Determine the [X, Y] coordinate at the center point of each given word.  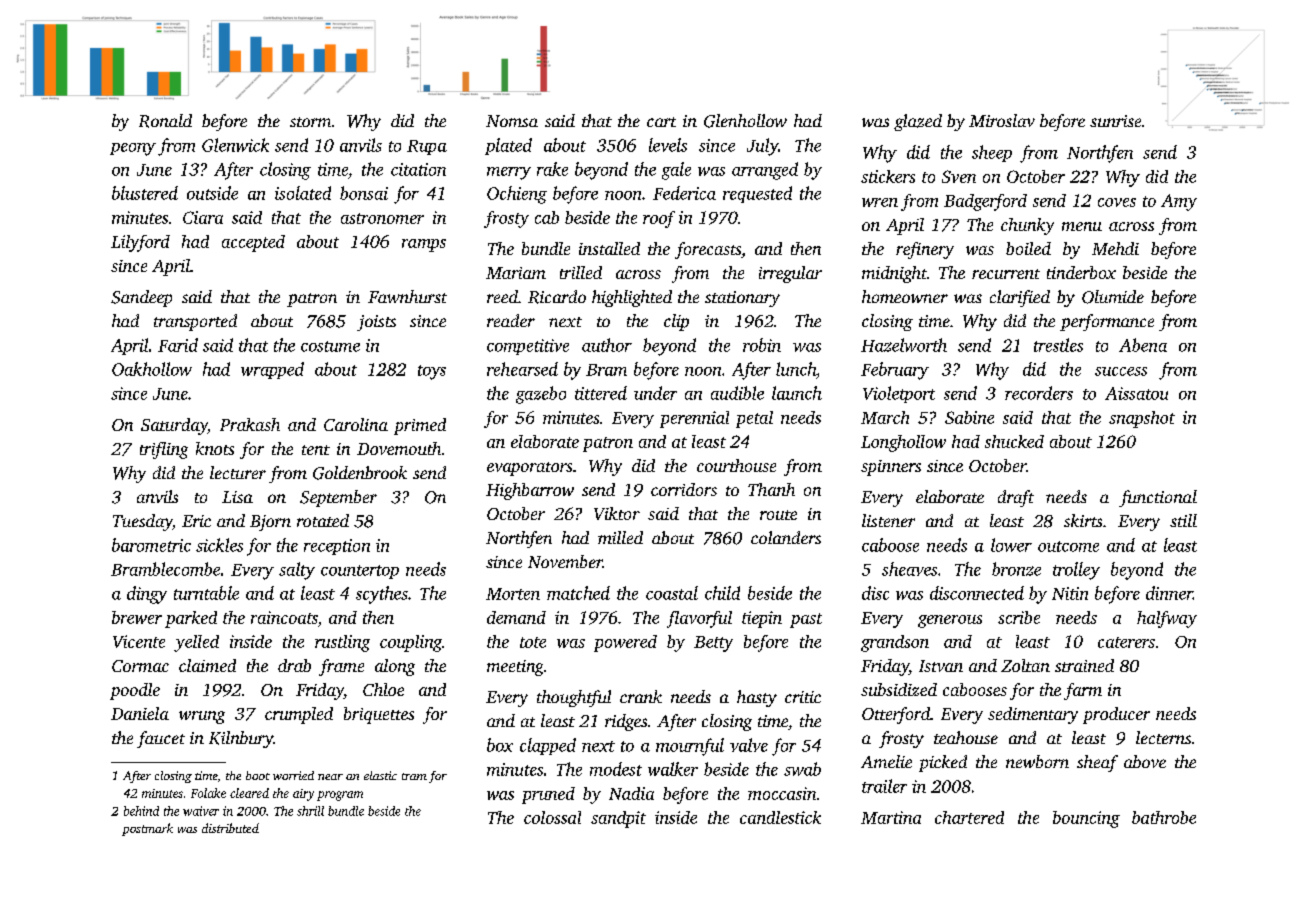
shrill [310, 811]
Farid [178, 345]
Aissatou [1136, 393]
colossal [552, 817]
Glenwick [235, 145]
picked [943, 763]
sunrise [1115, 121]
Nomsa [512, 121]
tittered [601, 393]
